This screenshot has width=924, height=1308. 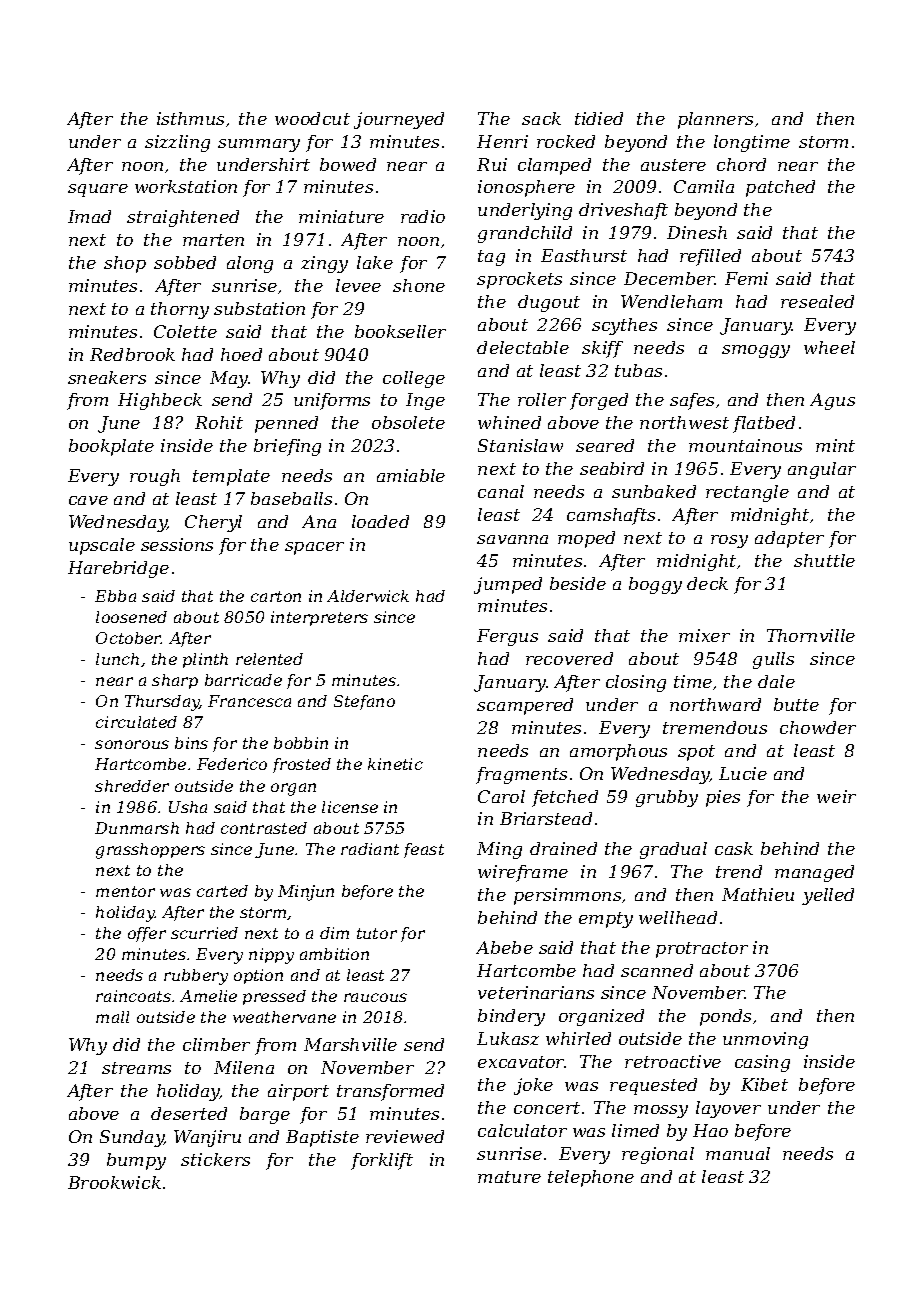 I want to click on patched, so click(x=780, y=188).
